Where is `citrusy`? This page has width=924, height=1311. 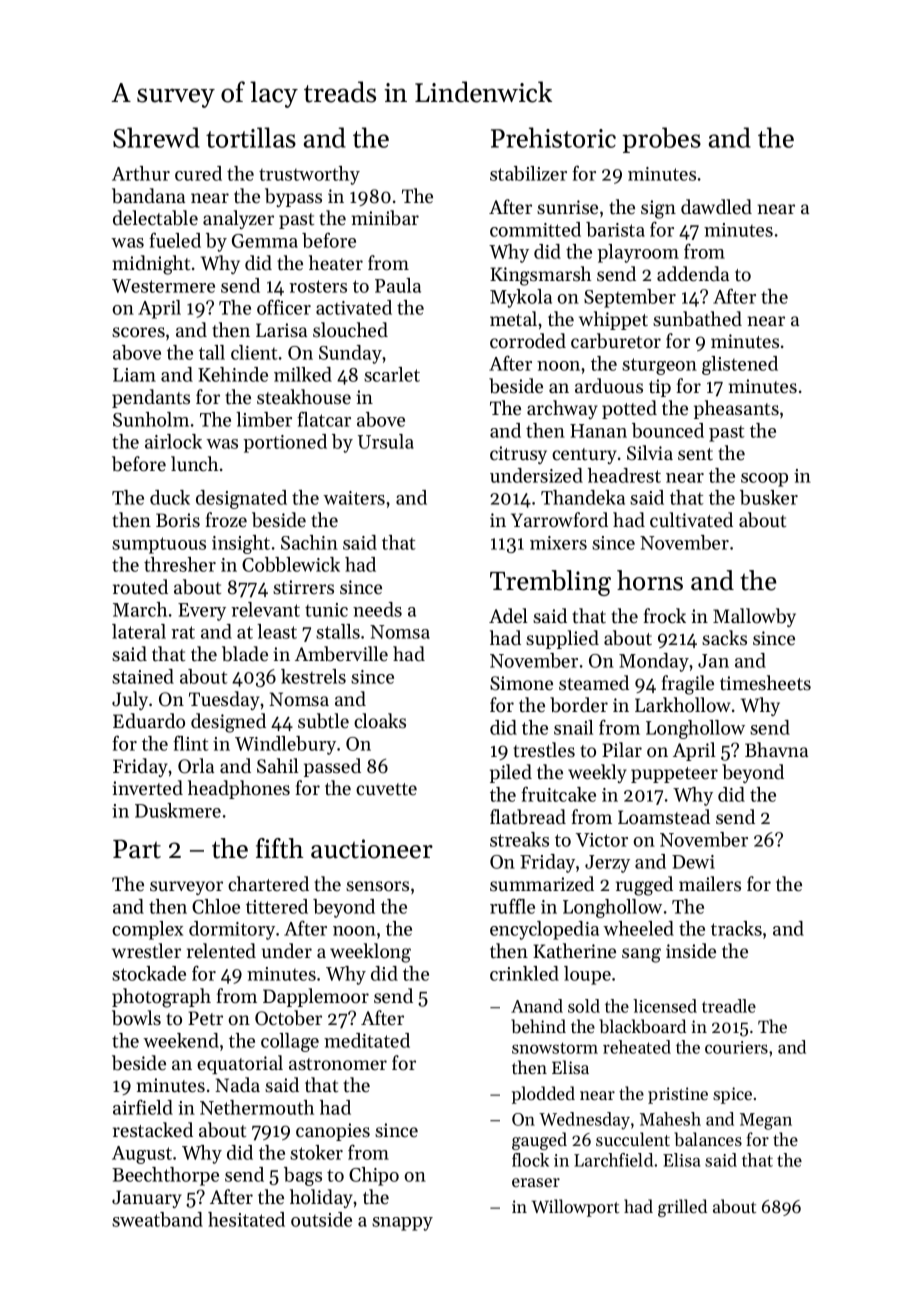 citrusy is located at coordinates (518, 455).
